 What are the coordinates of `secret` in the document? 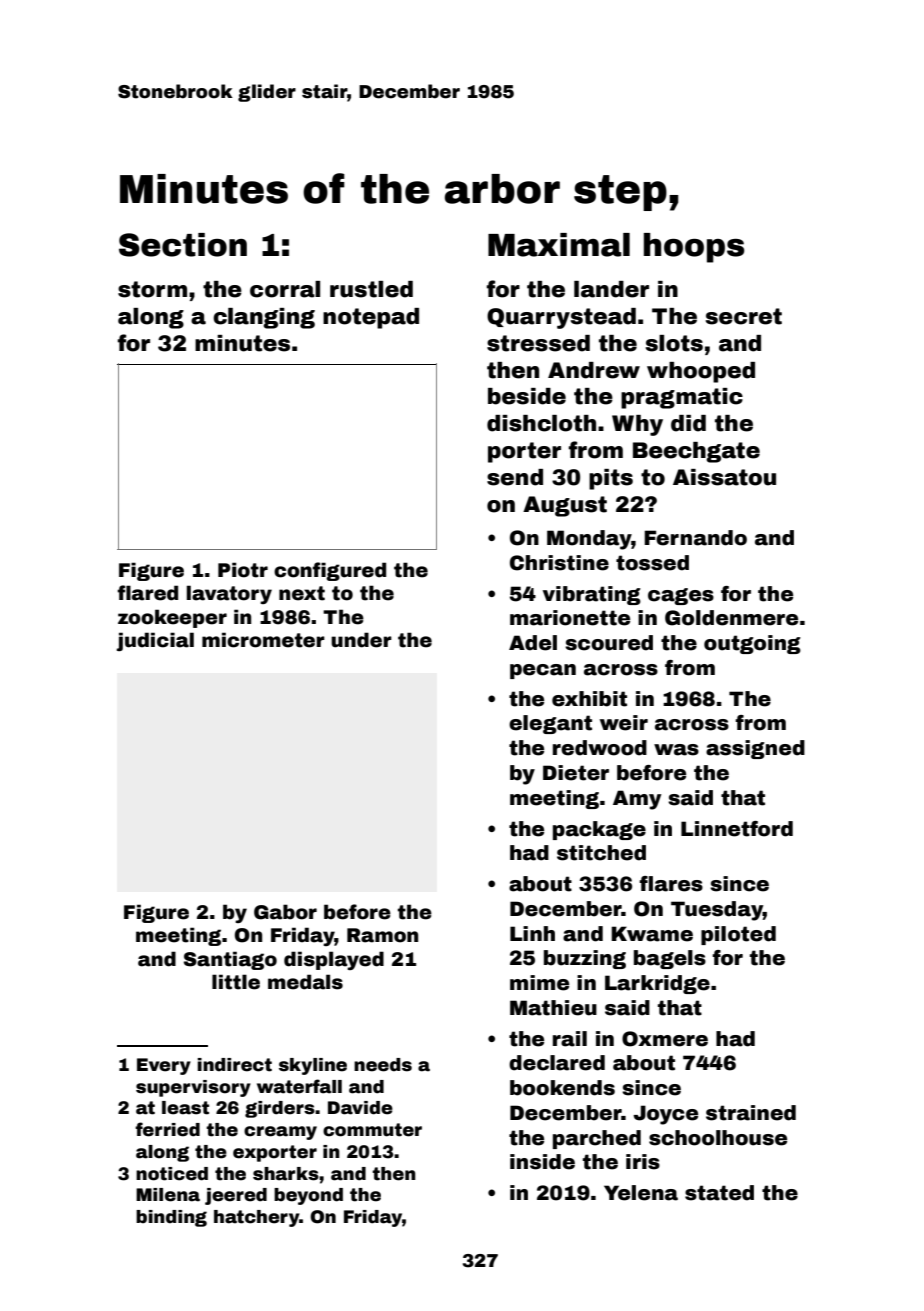 It's located at (744, 316).
